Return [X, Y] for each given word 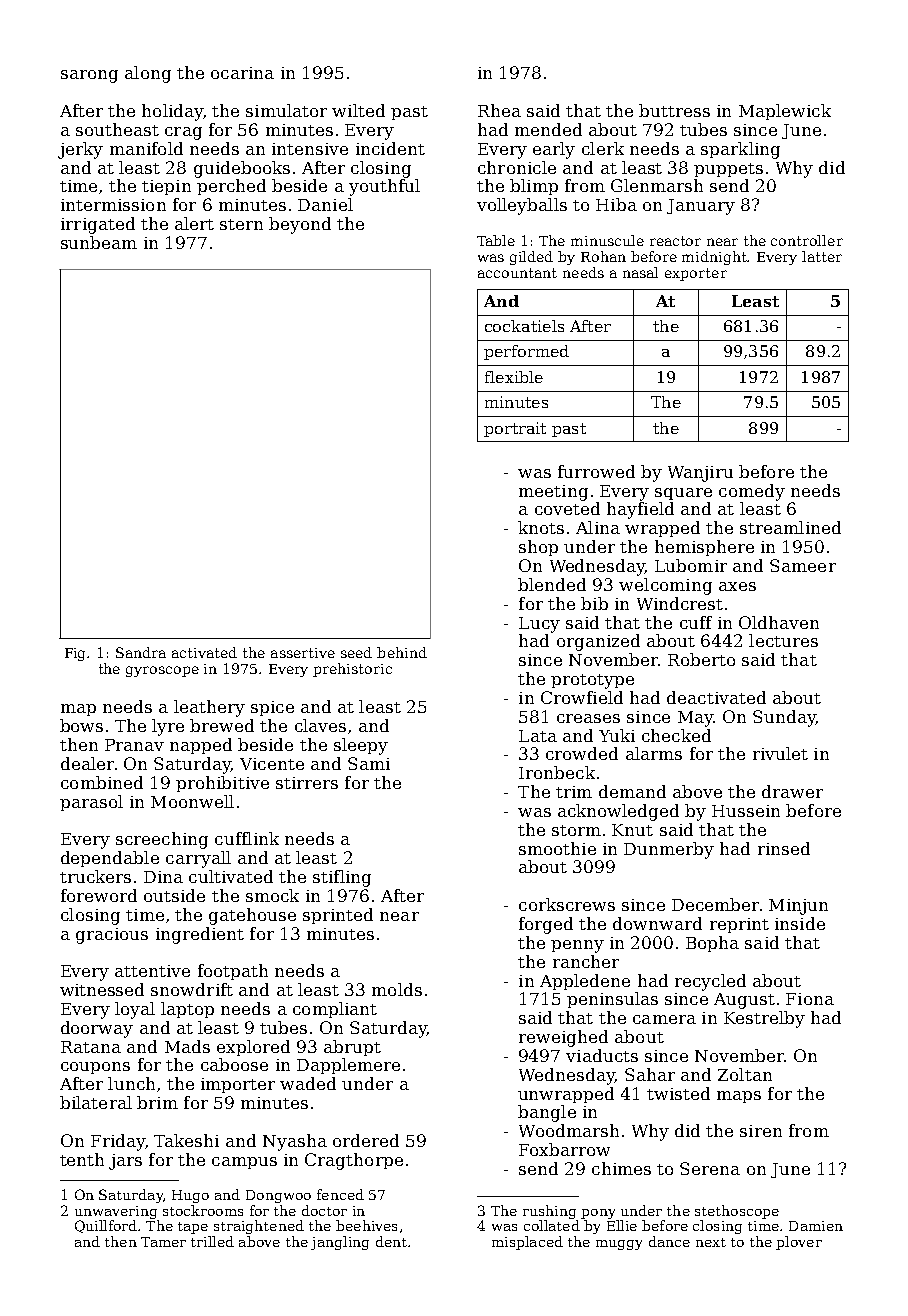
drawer [792, 791]
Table [496, 240]
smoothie [557, 848]
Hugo [190, 1196]
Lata [538, 736]
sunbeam [99, 242]
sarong [89, 76]
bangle [547, 1113]
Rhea [499, 110]
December [715, 904]
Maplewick [785, 112]
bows [81, 725]
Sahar [650, 1074]
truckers [95, 876]
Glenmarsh [657, 185]
